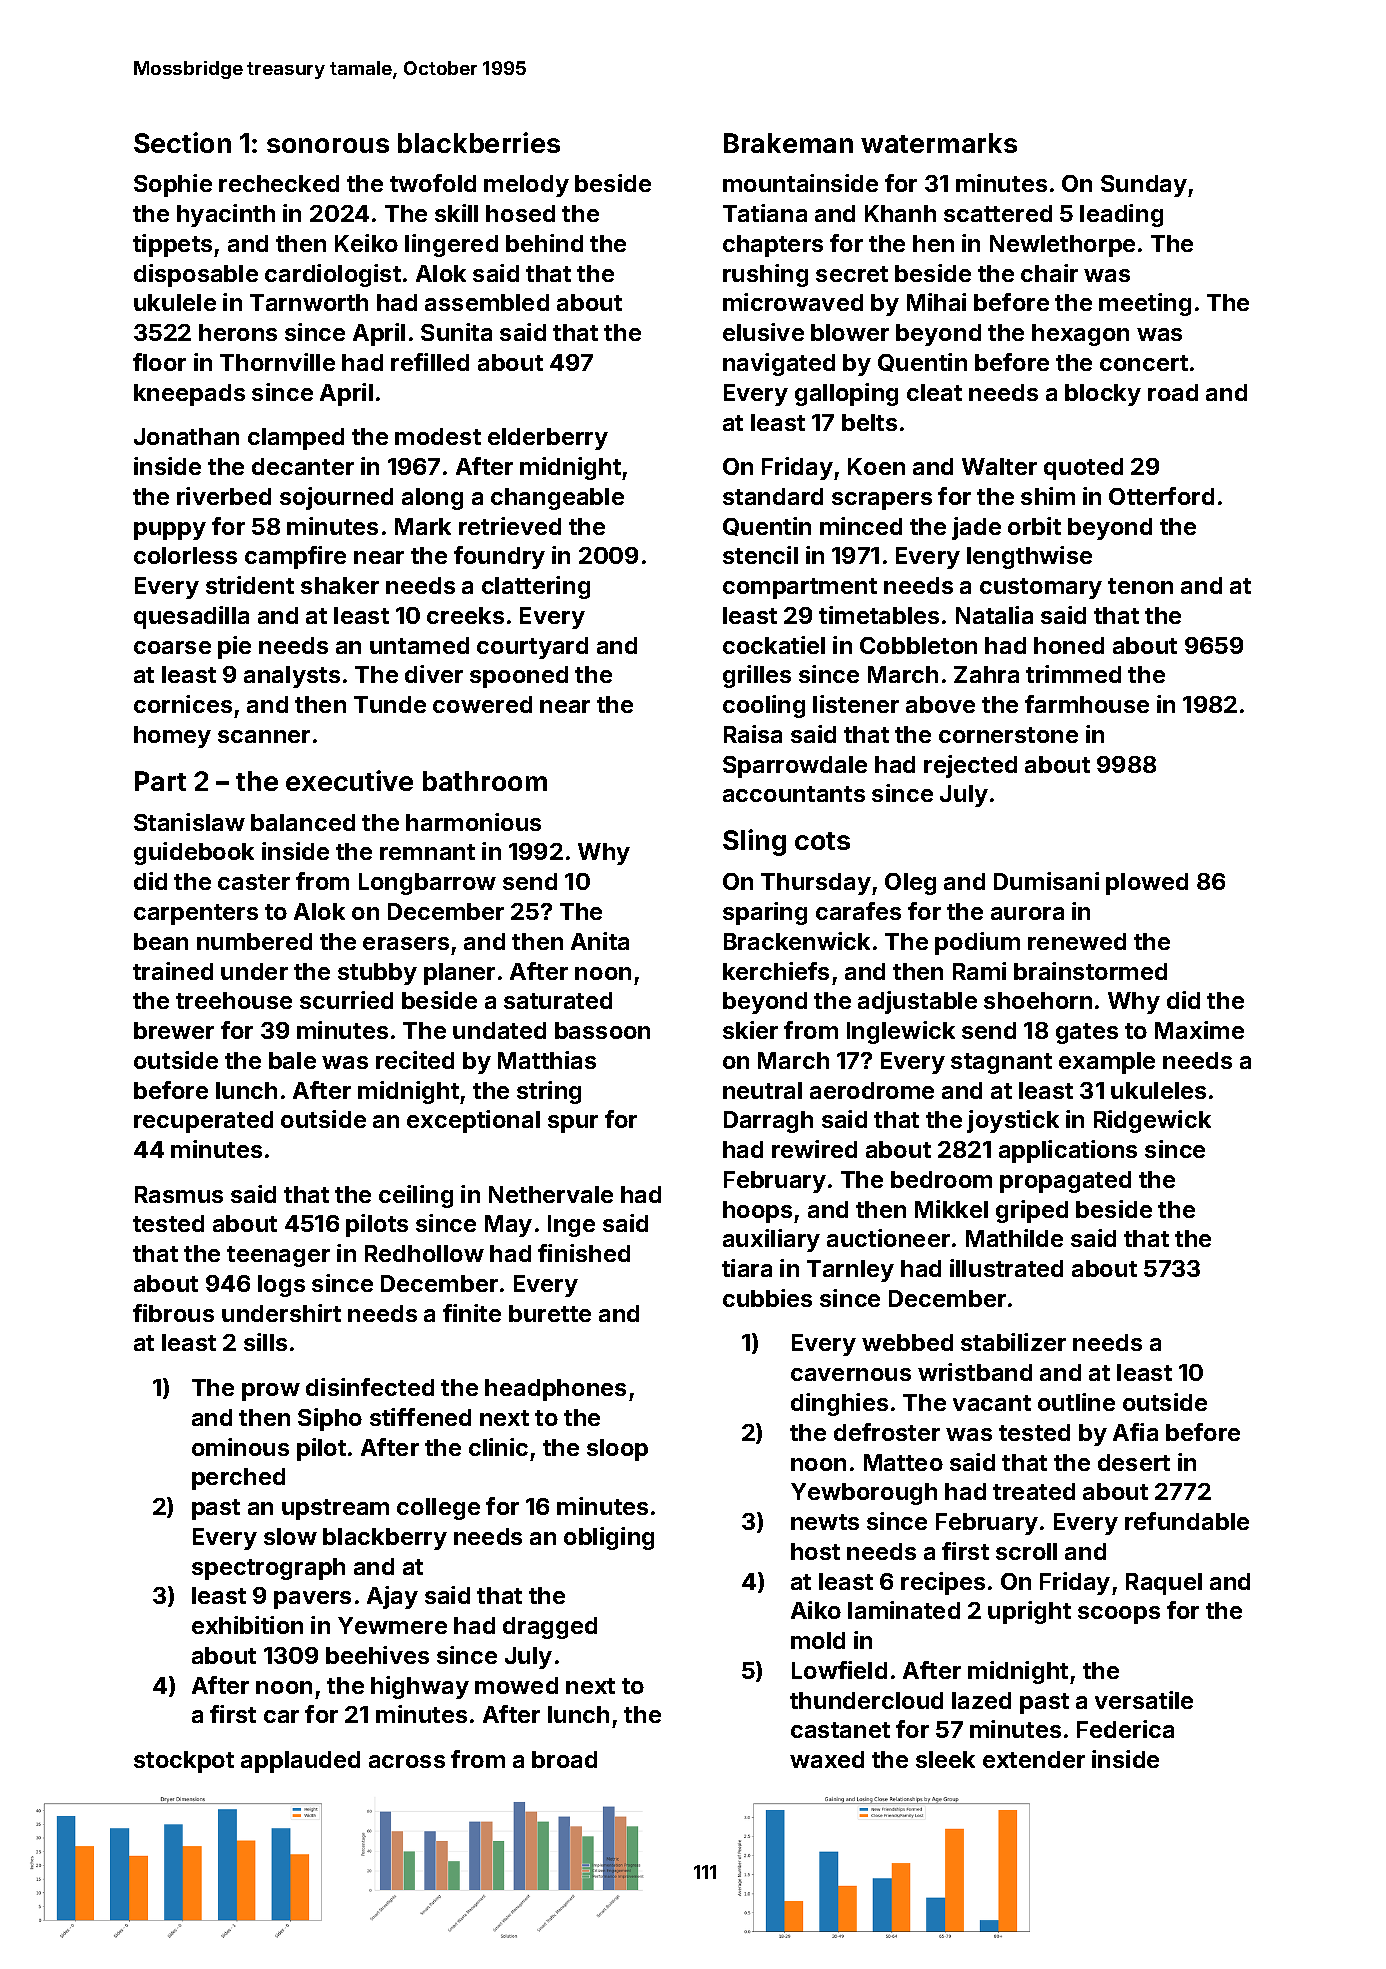  I want to click on mowed, so click(516, 1685).
